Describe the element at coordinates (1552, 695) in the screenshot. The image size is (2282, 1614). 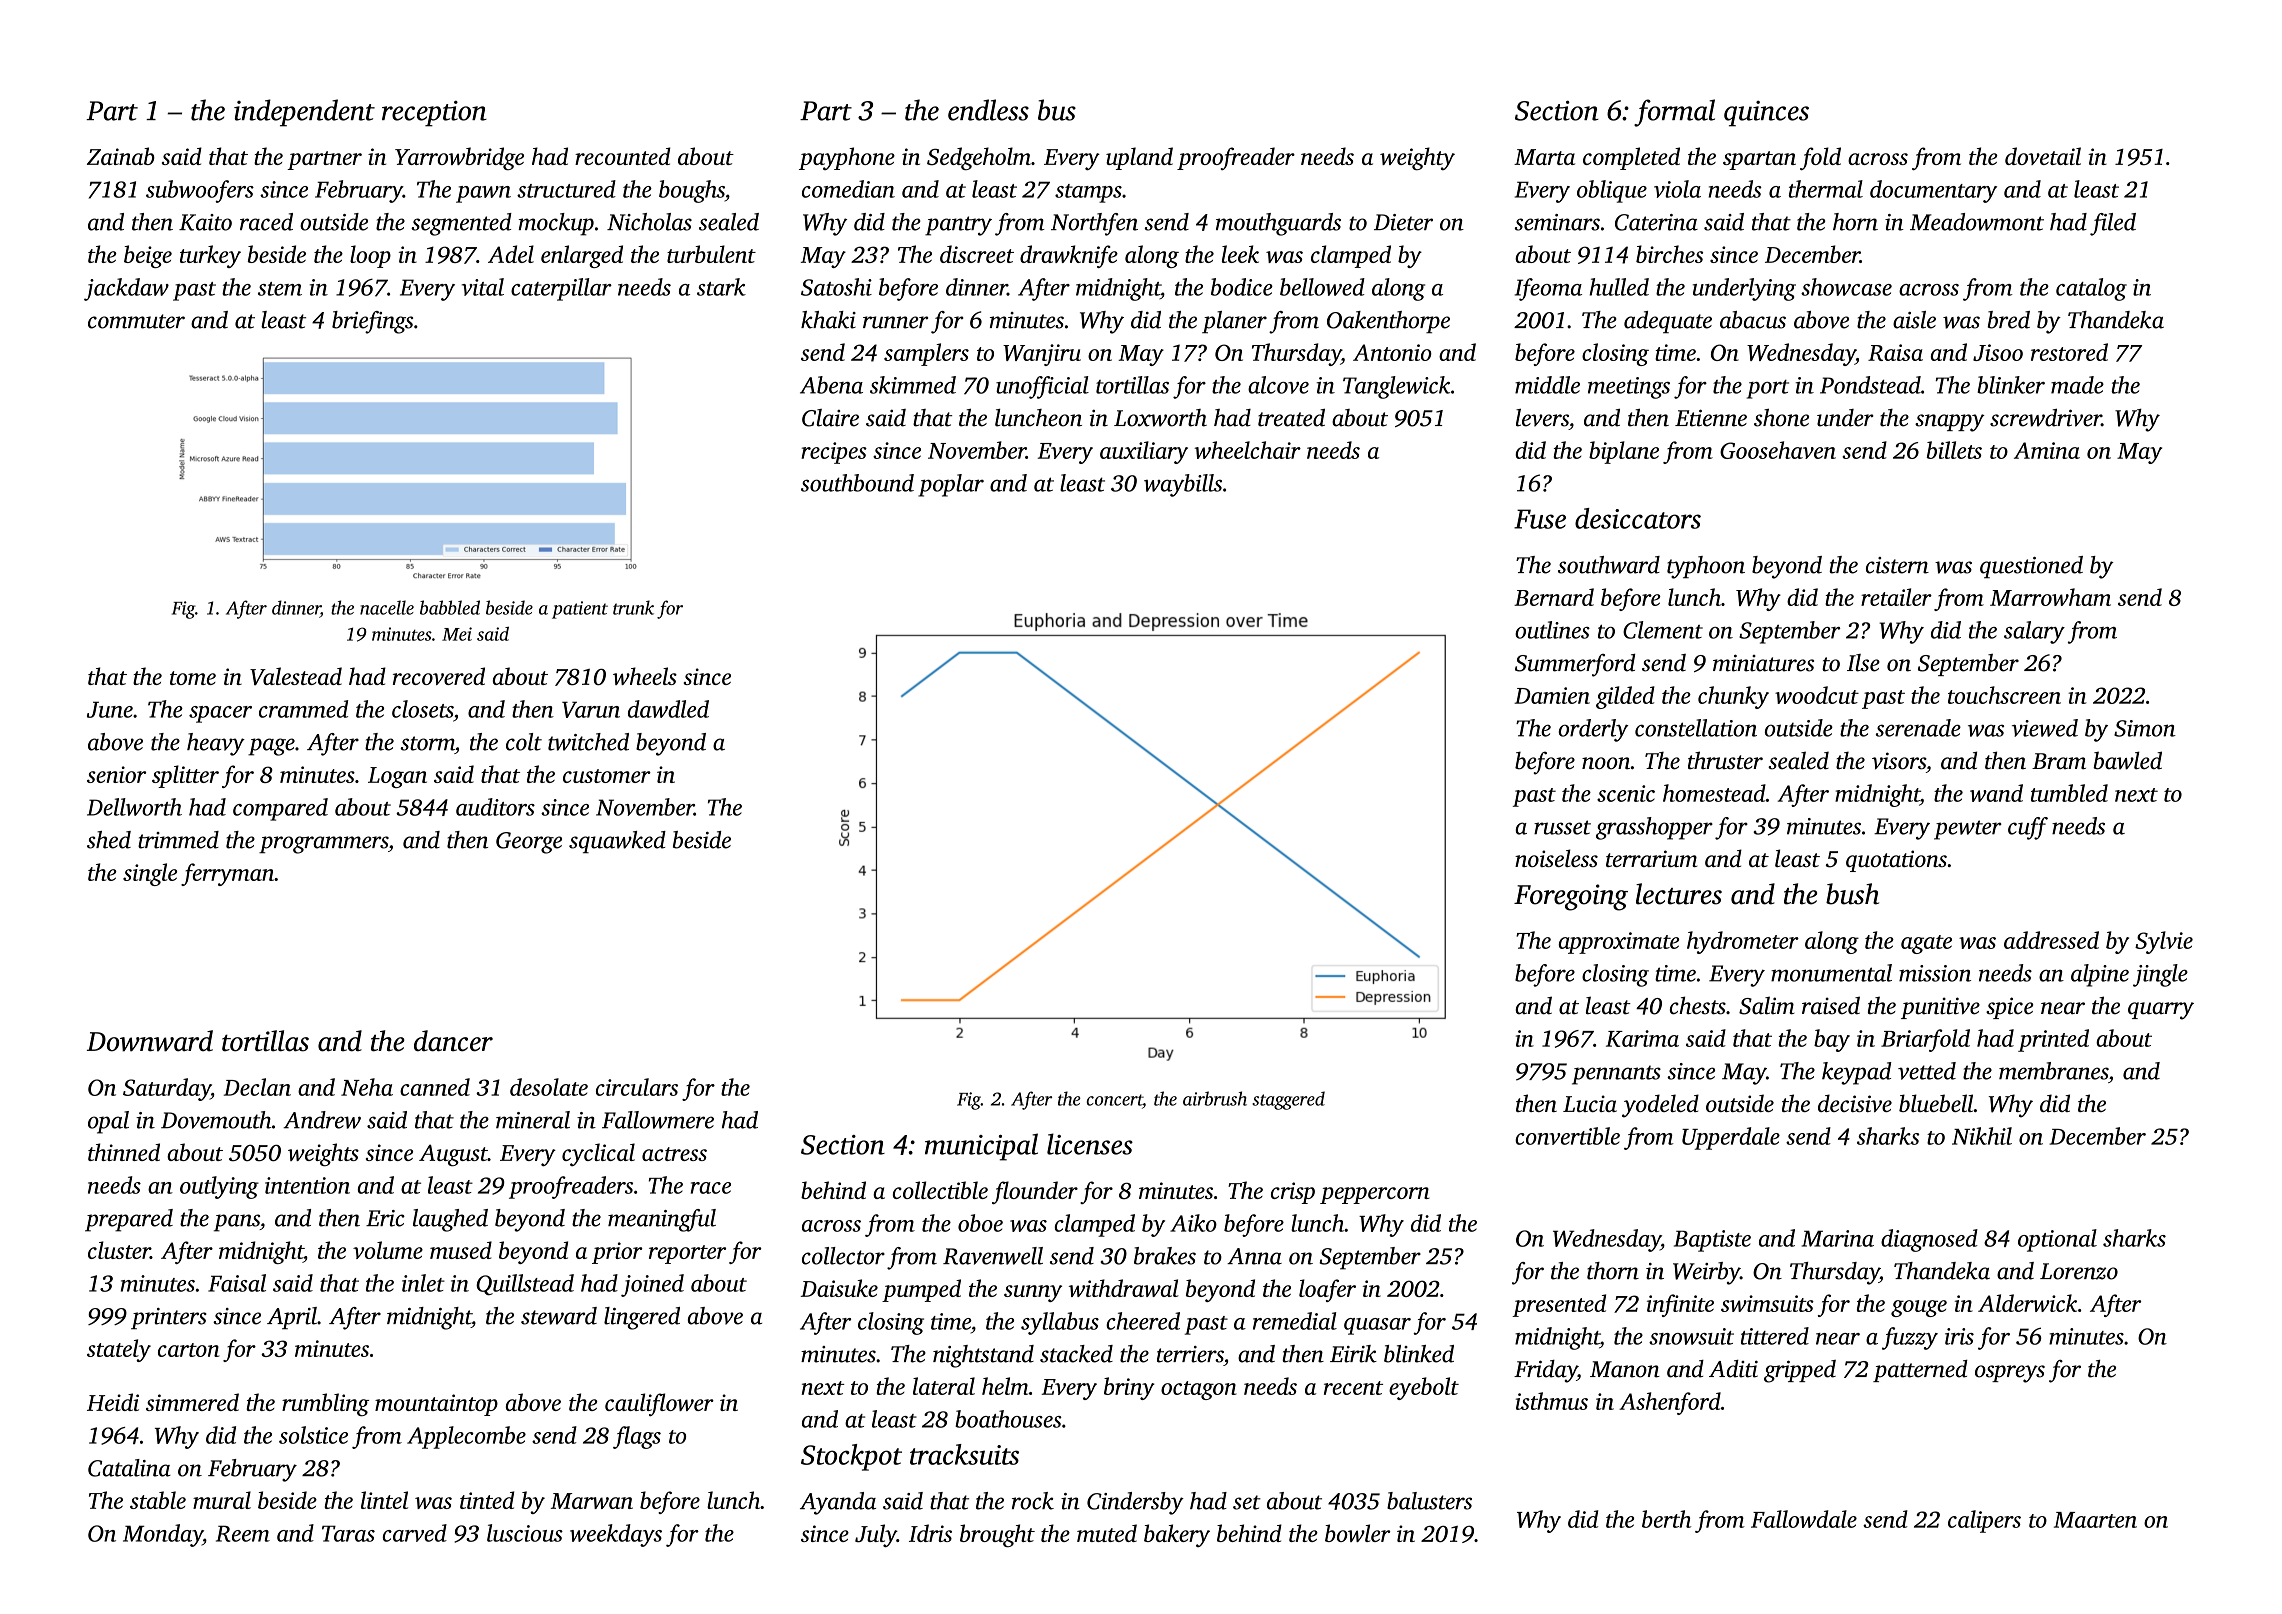
I see `Damien` at that location.
